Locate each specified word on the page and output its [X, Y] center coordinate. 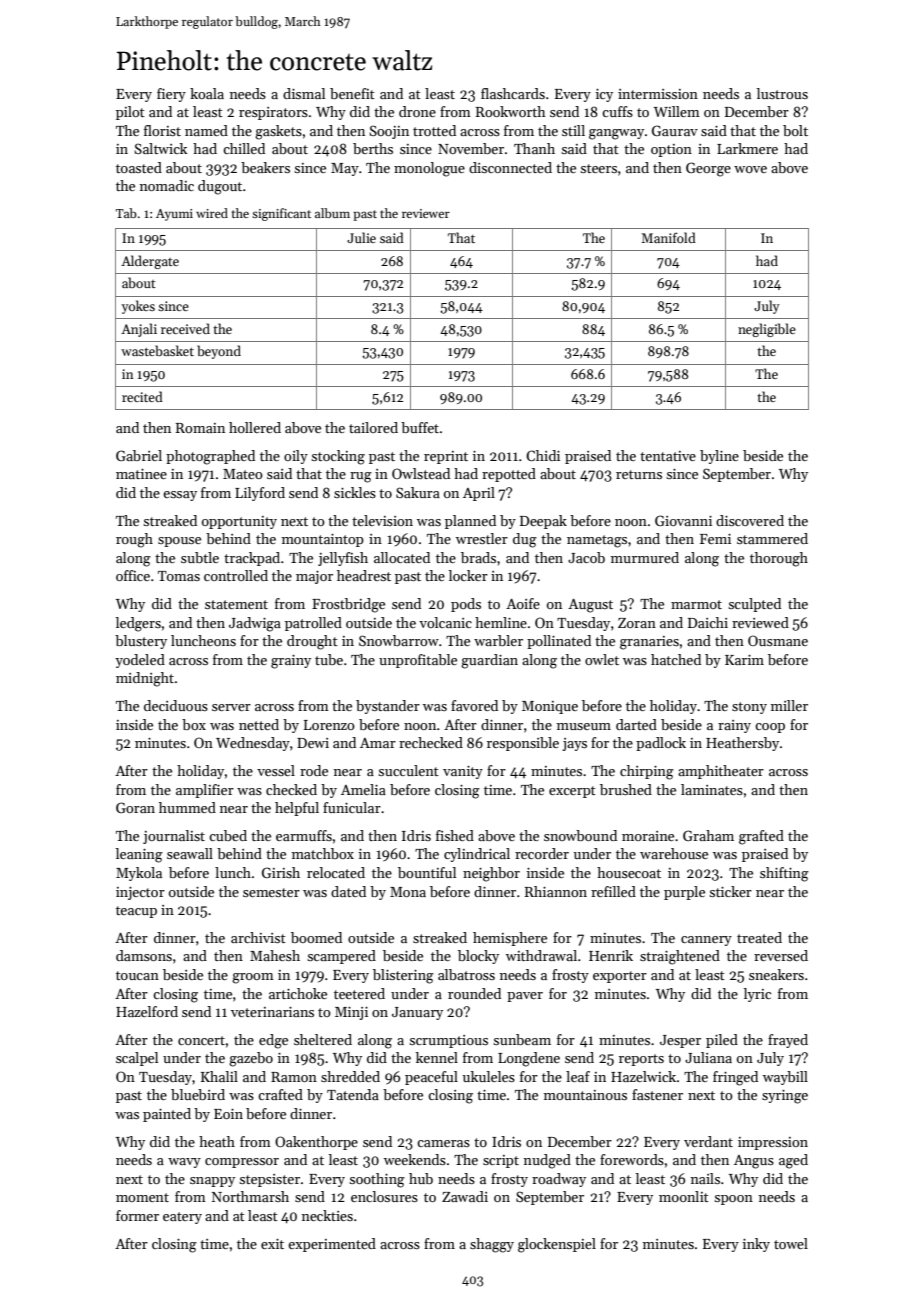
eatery [182, 1218]
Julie [361, 237]
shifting [784, 874]
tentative [668, 456]
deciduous [176, 705]
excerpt [572, 792]
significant [281, 214]
